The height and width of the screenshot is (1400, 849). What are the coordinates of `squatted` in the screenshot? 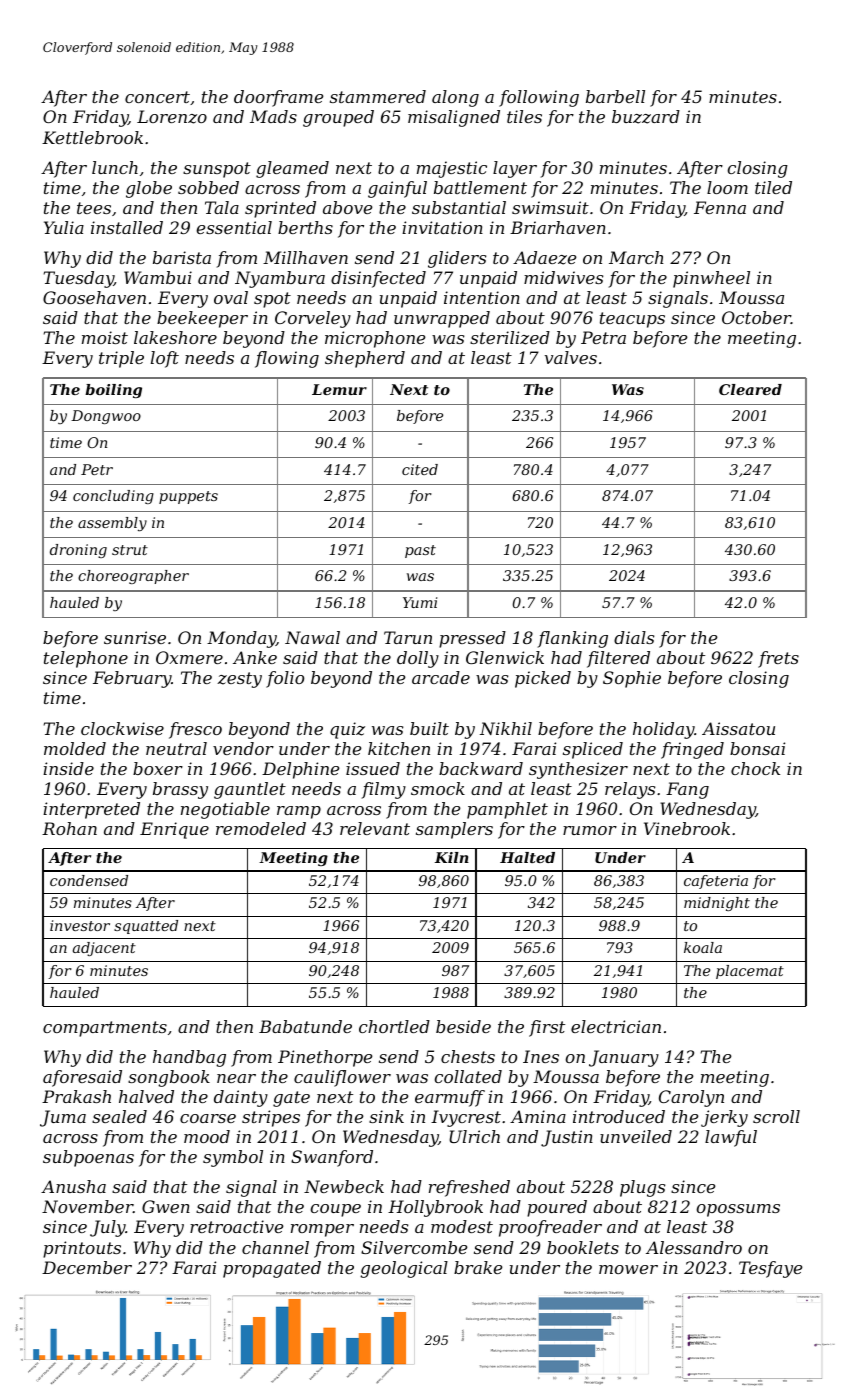 It's located at (146, 927).
